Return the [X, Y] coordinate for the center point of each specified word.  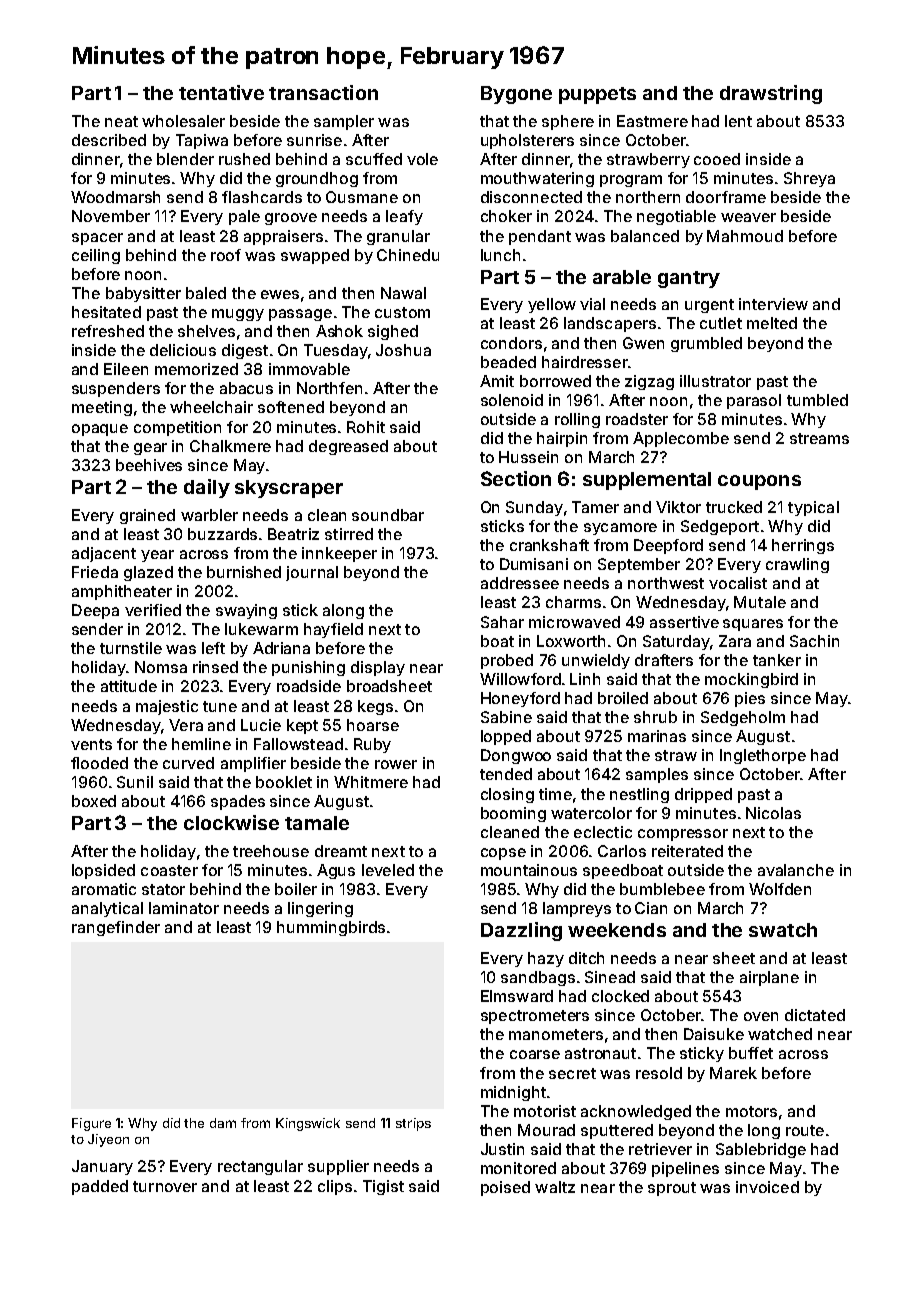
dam [223, 1123]
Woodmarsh [115, 197]
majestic [167, 707]
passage [300, 315]
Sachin [814, 641]
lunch [500, 255]
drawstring [771, 94]
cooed [717, 159]
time [555, 794]
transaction [323, 92]
